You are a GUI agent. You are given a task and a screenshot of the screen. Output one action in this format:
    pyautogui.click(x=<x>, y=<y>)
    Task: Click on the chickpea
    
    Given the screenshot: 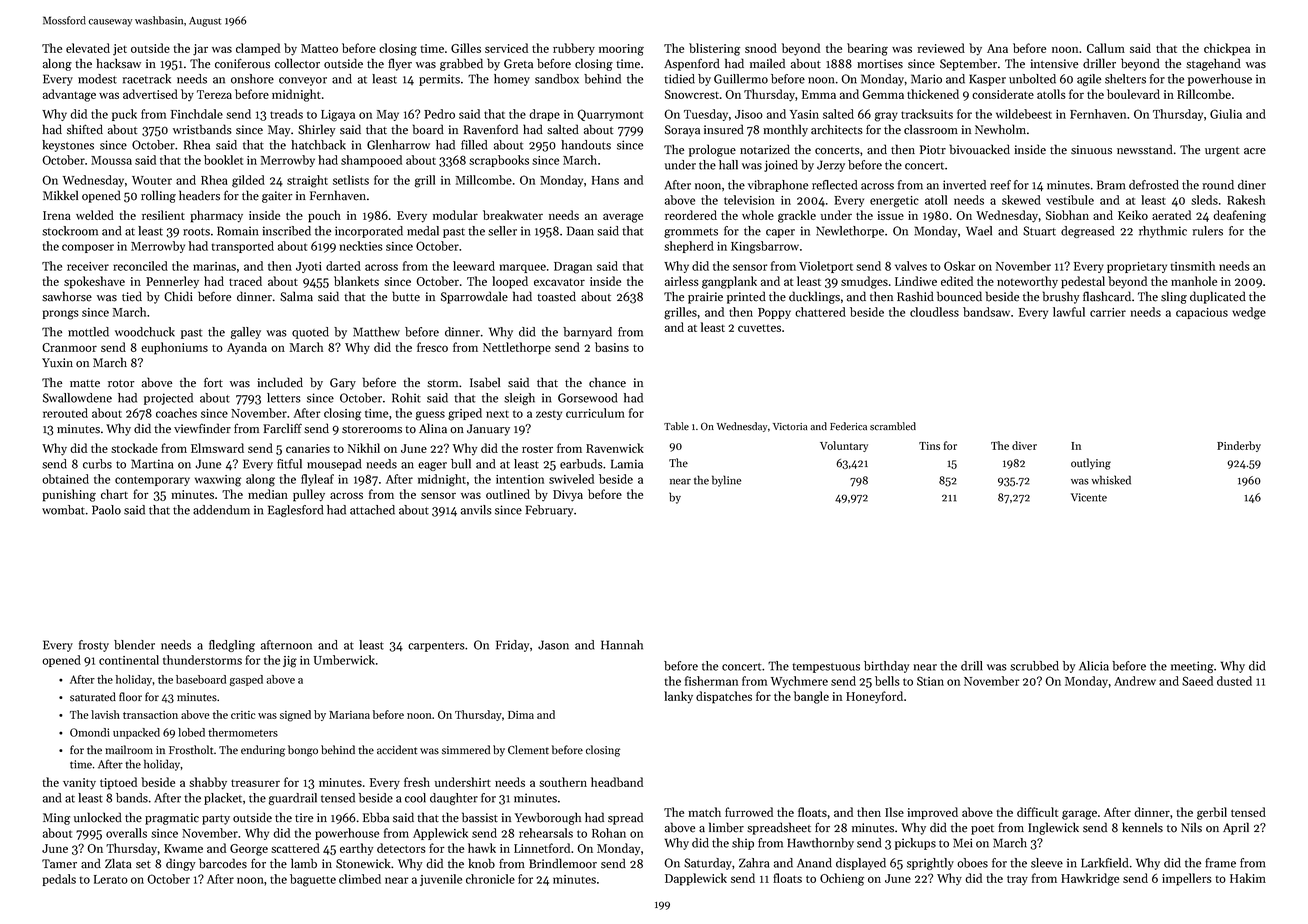 What is the action you would take?
    pyautogui.click(x=1227, y=49)
